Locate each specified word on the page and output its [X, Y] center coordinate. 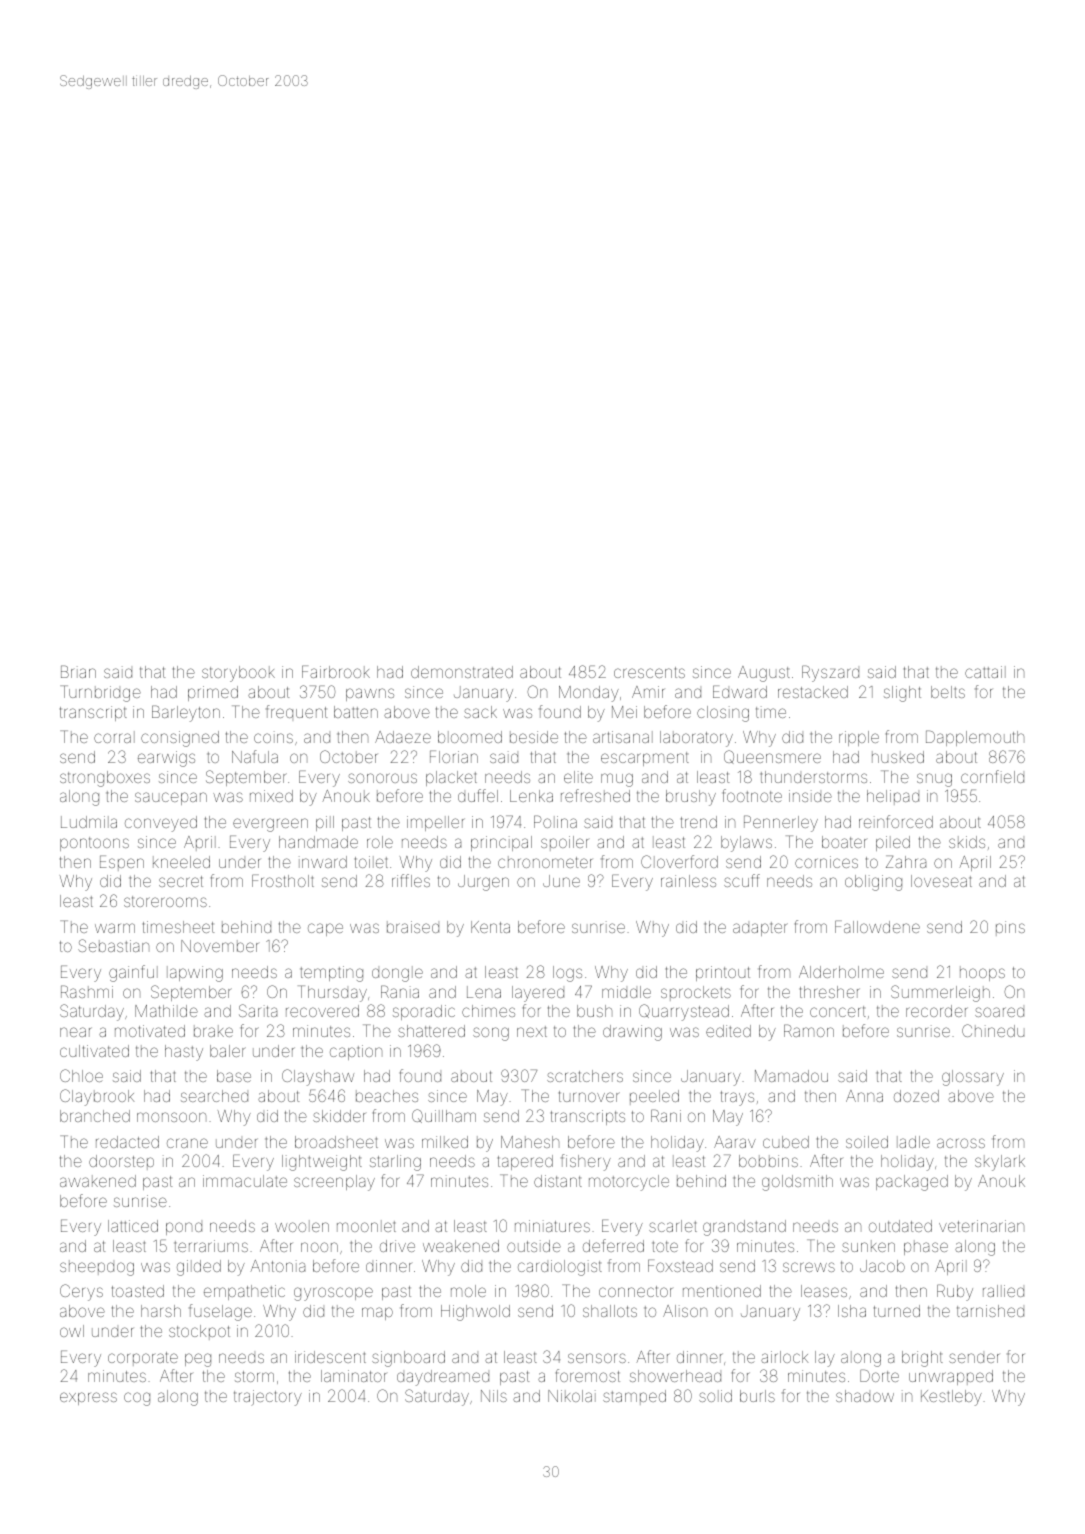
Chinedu [993, 1030]
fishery [586, 1162]
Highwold [475, 1313]
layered [538, 994]
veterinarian [981, 1226]
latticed [133, 1226]
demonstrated [462, 672]
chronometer [545, 862]
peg [198, 1360]
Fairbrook [336, 671]
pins [1010, 928]
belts [948, 692]
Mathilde [166, 1011]
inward [323, 862]
